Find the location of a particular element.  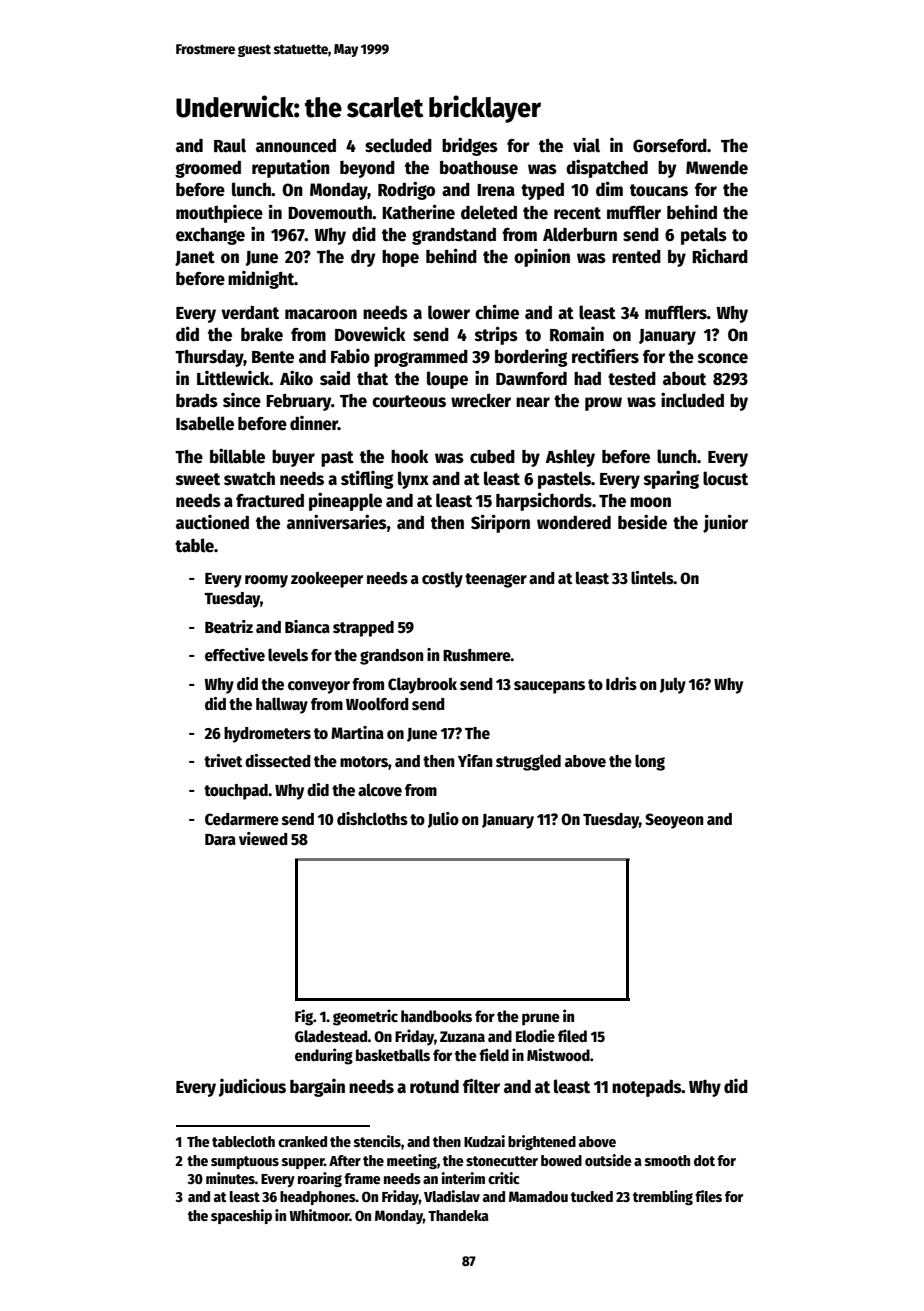

Raul is located at coordinates (230, 145).
